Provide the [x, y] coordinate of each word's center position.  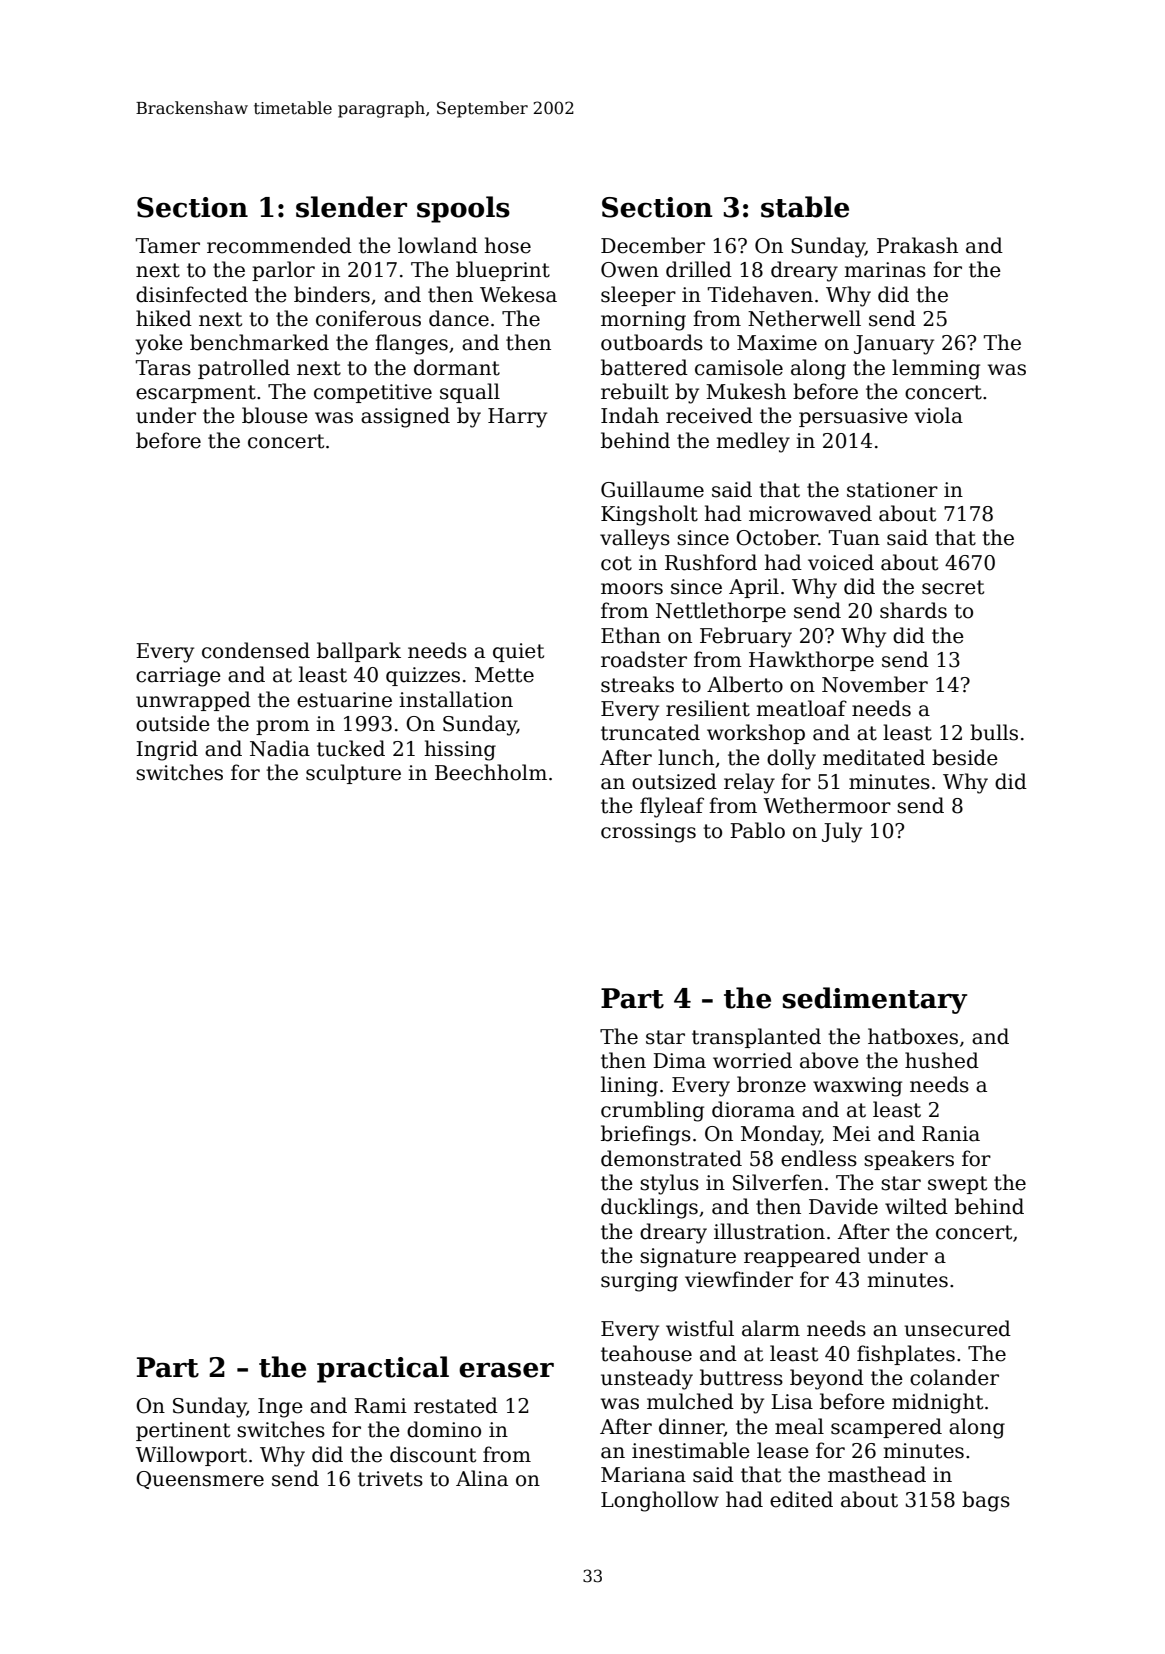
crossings [648, 833]
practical [383, 1369]
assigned [405, 417]
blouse [275, 415]
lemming [936, 369]
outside [173, 723]
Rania [951, 1134]
